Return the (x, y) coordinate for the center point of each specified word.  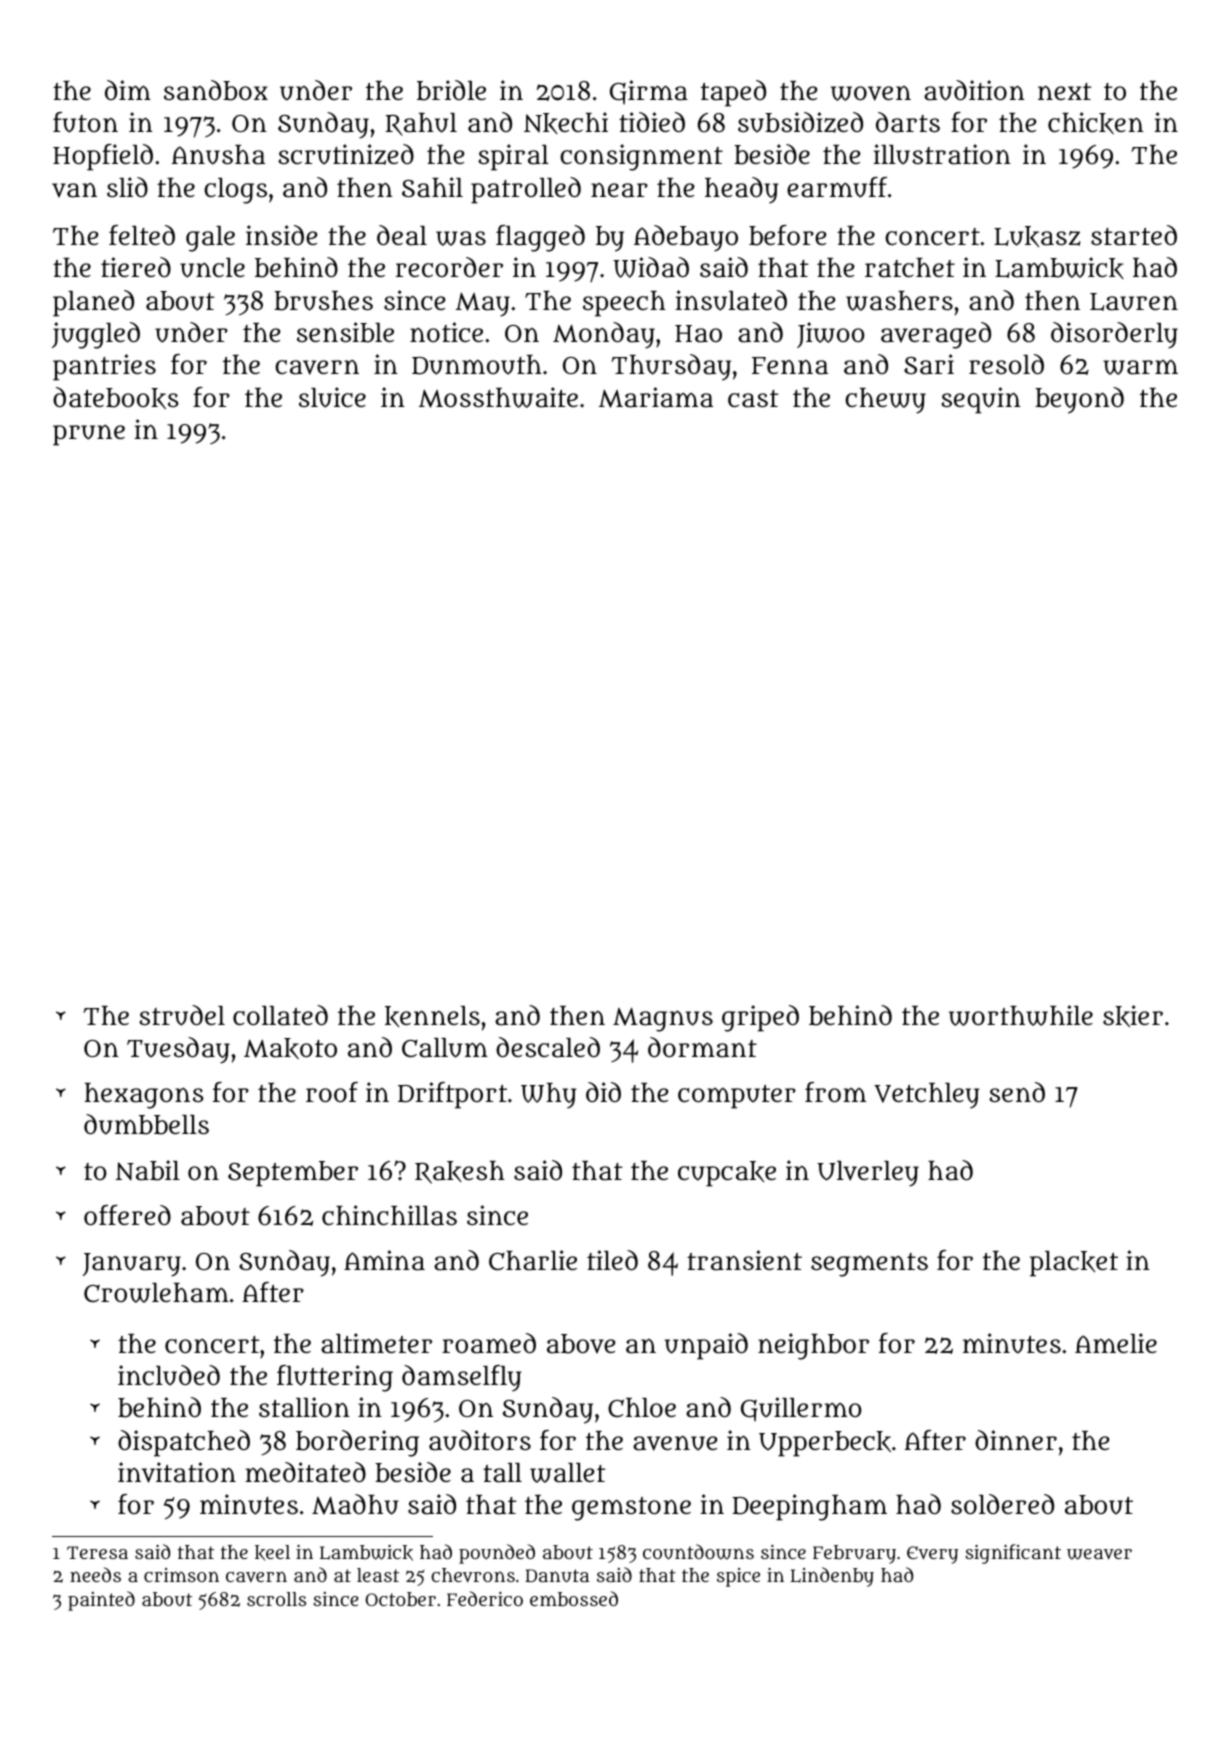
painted (101, 1601)
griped (760, 1018)
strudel (182, 1015)
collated (280, 1015)
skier (1133, 1016)
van (74, 190)
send (1017, 1092)
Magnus (663, 1019)
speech (624, 304)
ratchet (910, 268)
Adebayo (686, 238)
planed (93, 303)
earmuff (837, 187)
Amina (384, 1260)
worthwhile (1021, 1015)
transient (744, 1260)
